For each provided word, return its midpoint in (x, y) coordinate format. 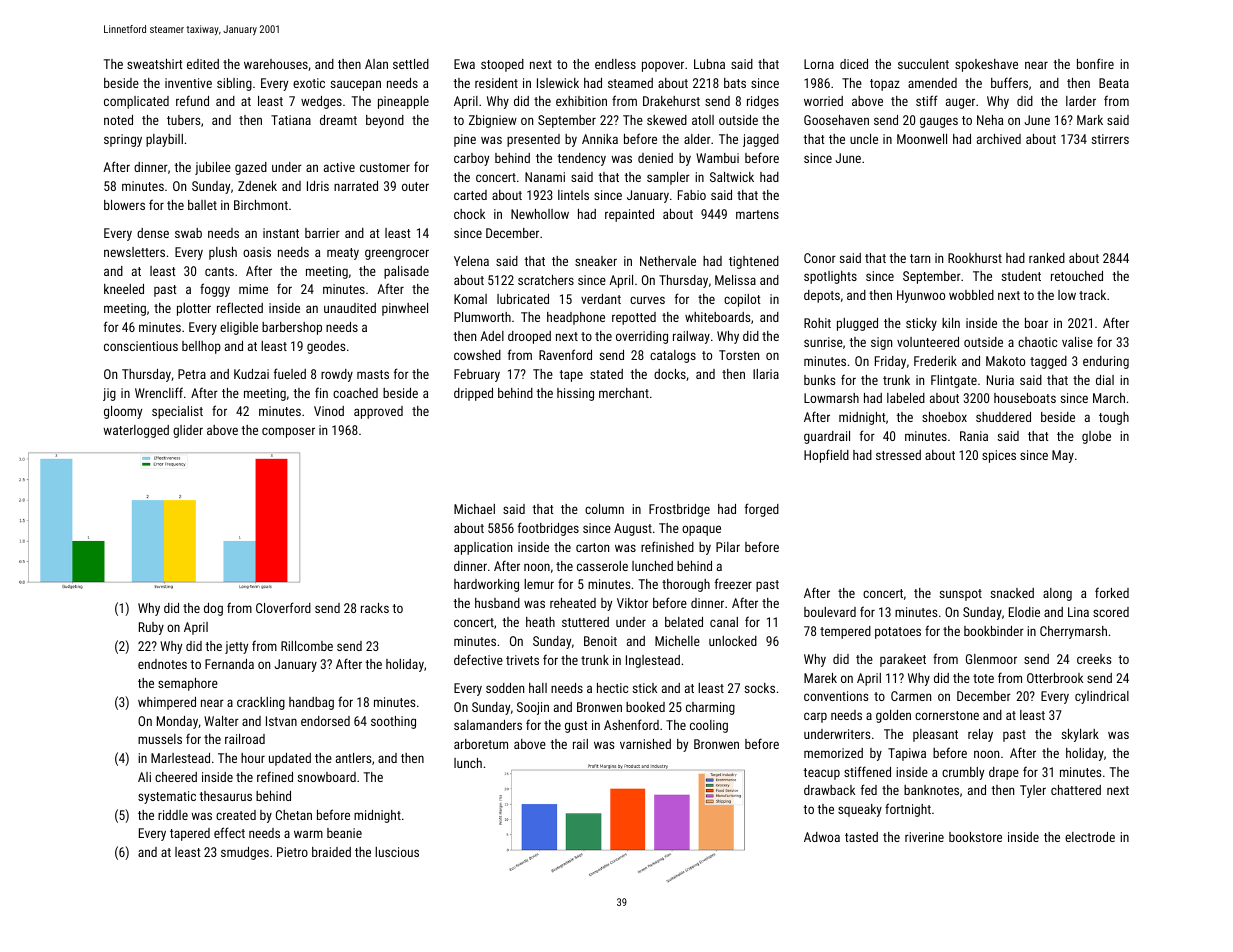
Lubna (709, 64)
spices (999, 456)
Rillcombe (307, 646)
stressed (898, 455)
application (483, 548)
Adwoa (822, 837)
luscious (397, 852)
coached (355, 393)
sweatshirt (155, 64)
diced (854, 64)
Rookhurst (975, 258)
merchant (624, 393)
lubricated (523, 299)
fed (869, 789)
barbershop (292, 328)
